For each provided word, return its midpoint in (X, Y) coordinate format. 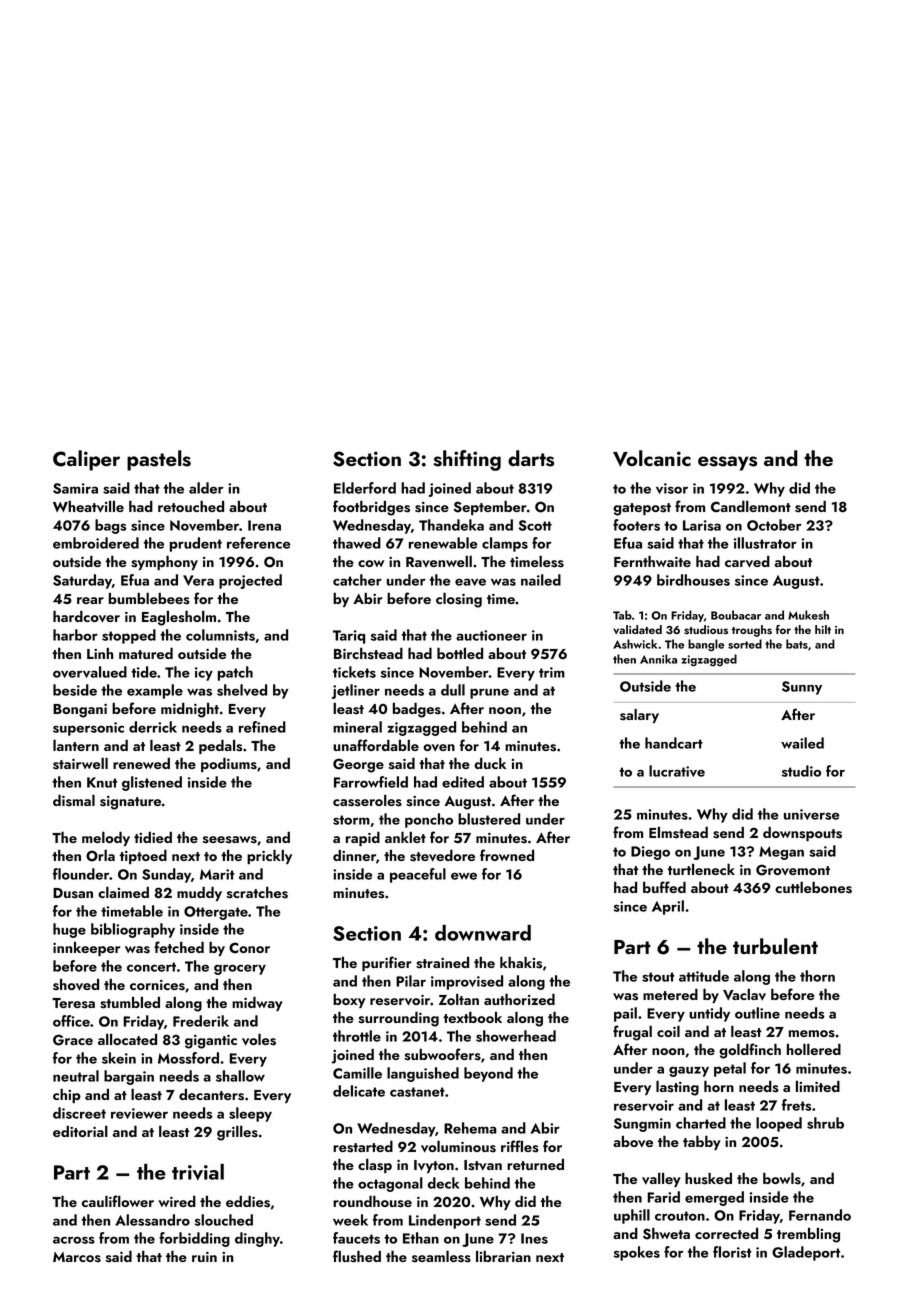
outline (757, 1013)
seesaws (230, 840)
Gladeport (806, 1253)
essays (727, 463)
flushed (357, 1256)
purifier (387, 963)
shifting (467, 460)
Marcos (77, 1257)
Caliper (86, 460)
